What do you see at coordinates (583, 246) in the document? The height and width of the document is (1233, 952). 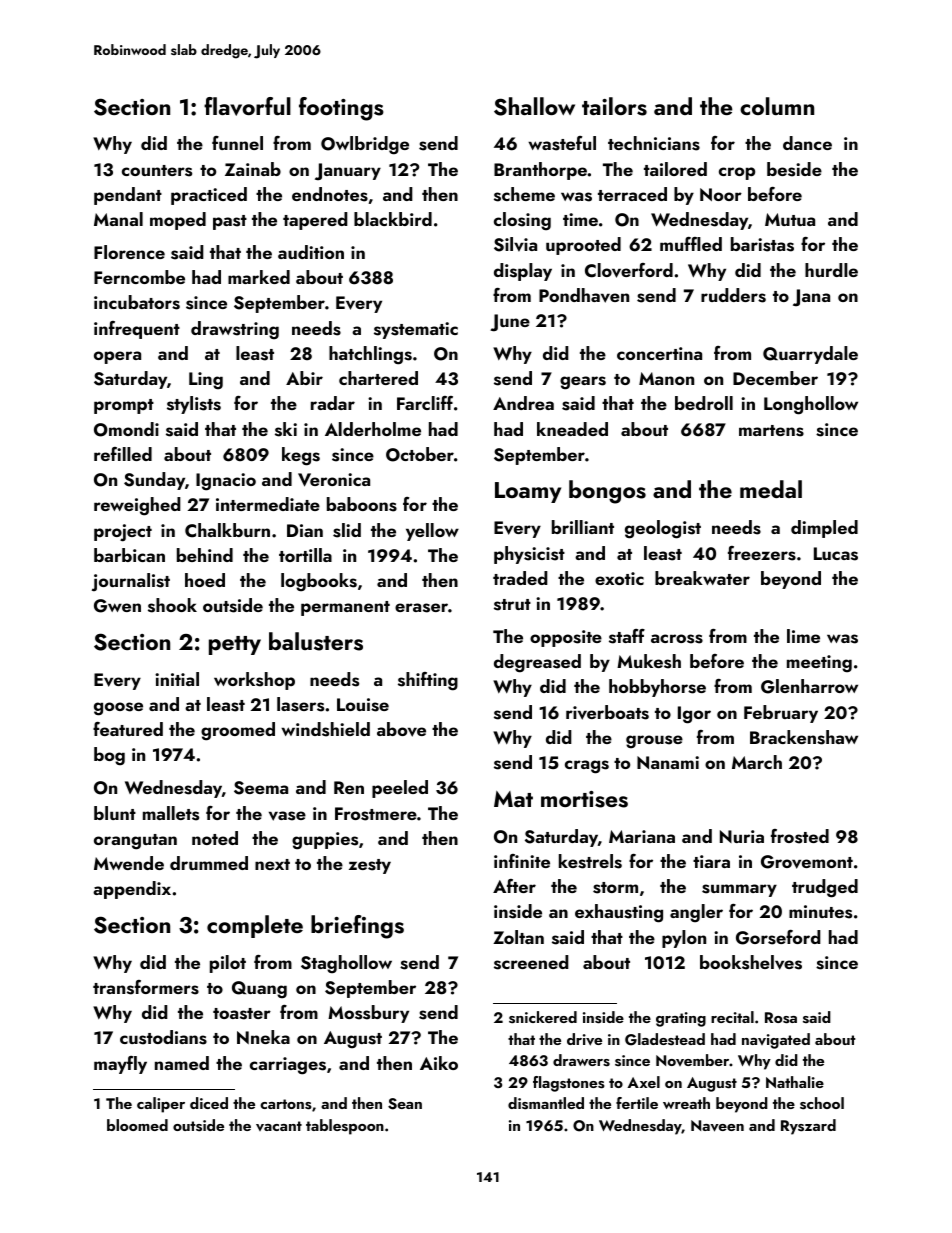 I see `uprooted` at bounding box center [583, 246].
